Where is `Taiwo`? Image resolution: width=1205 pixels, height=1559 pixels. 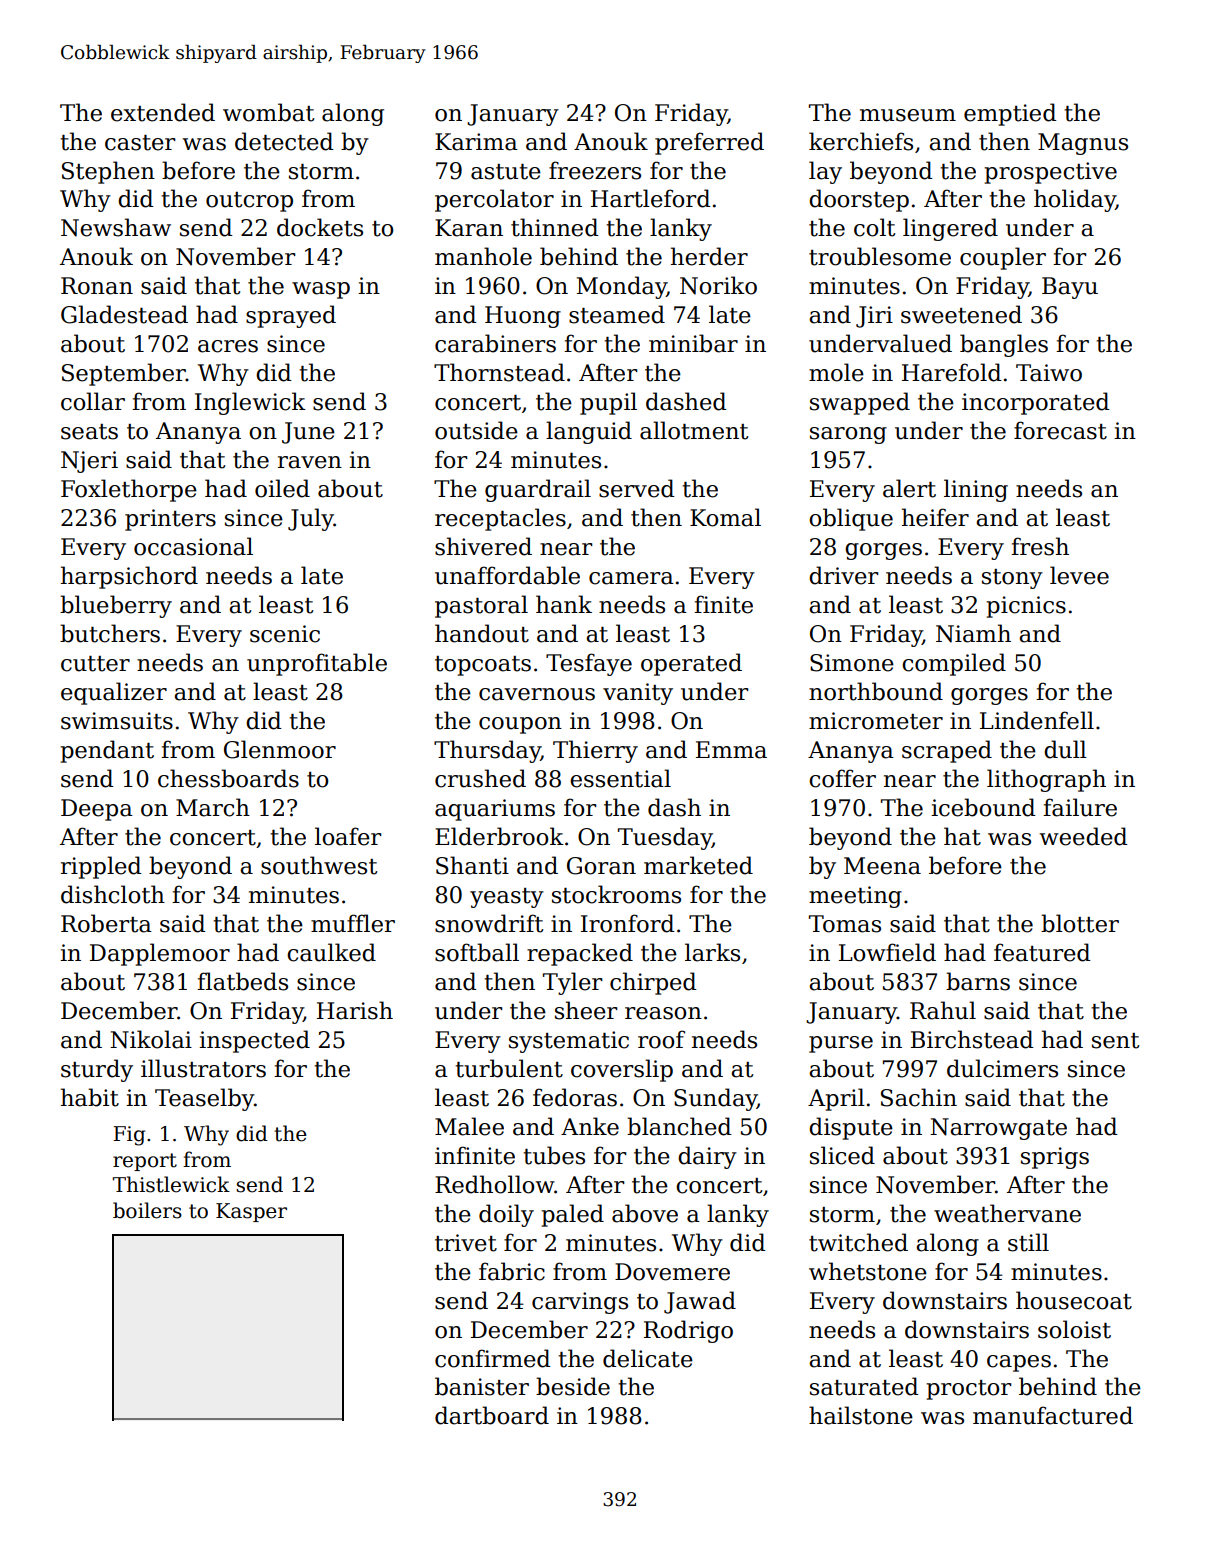
Taiwo is located at coordinates (1049, 373).
